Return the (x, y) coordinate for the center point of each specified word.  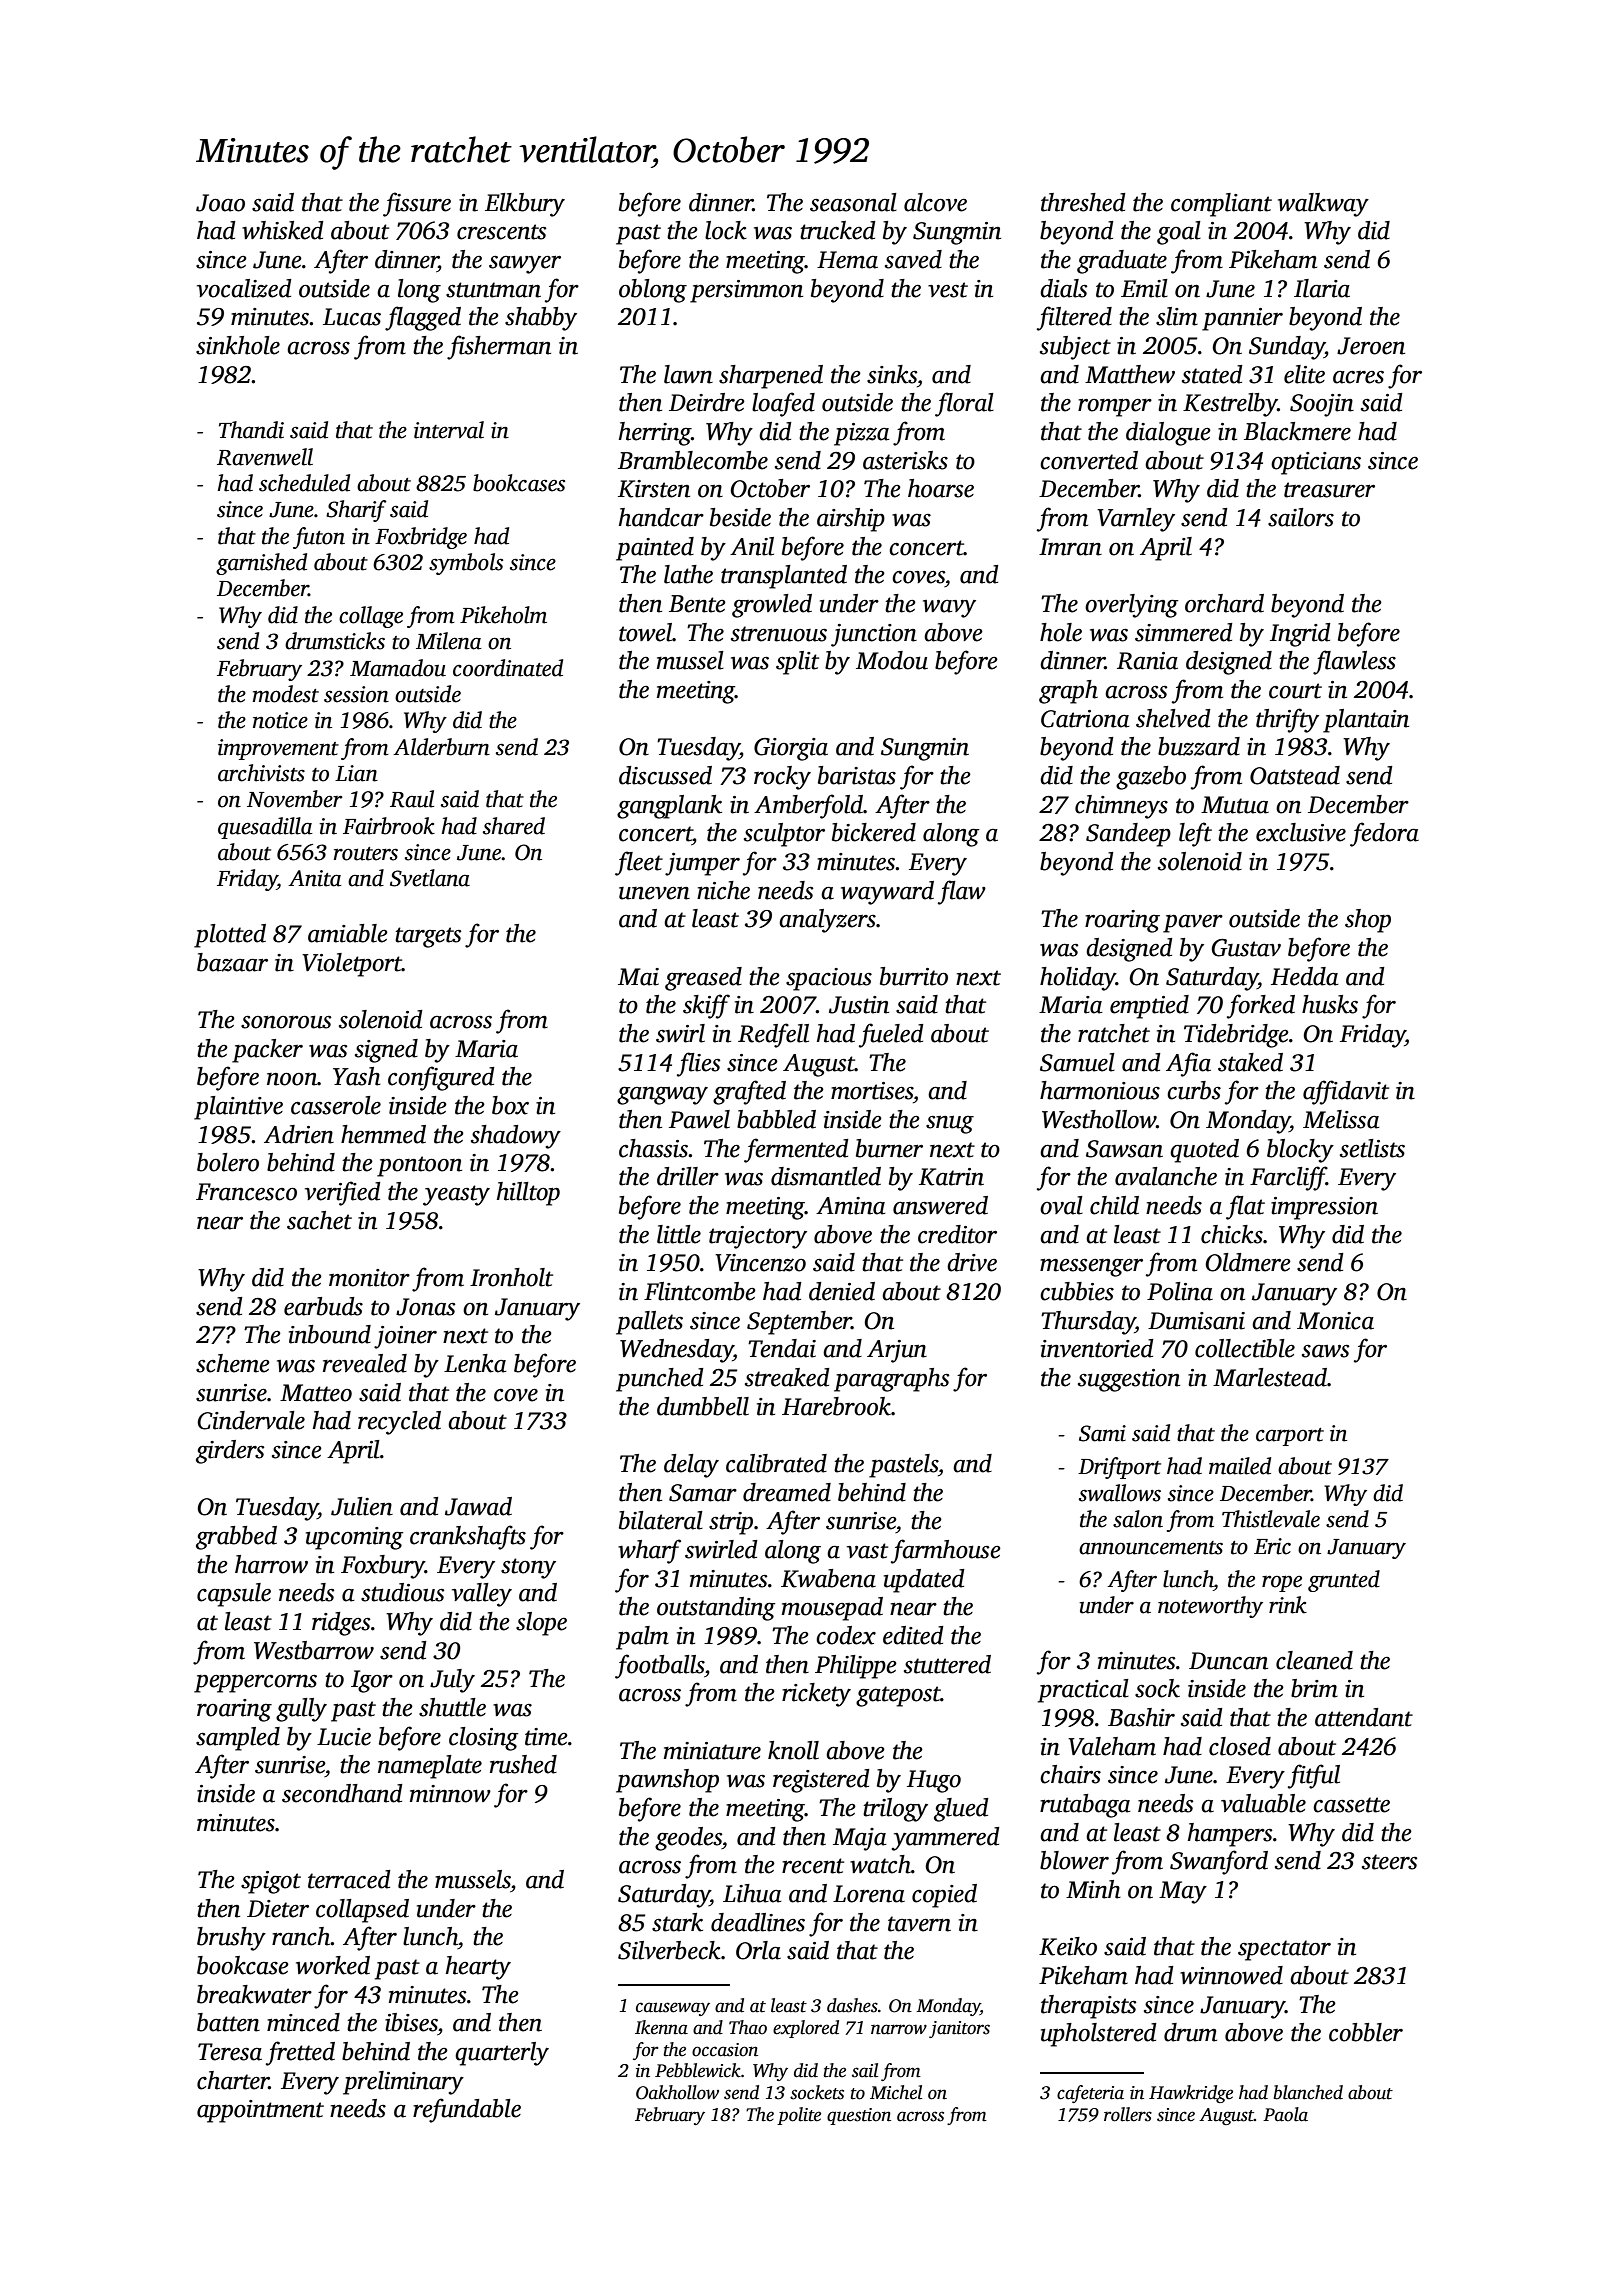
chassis (653, 1148)
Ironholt (511, 1277)
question (859, 2116)
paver (1193, 924)
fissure (417, 204)
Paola (1285, 2114)
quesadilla (265, 828)
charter (233, 2080)
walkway (1323, 205)
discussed (665, 775)
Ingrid (1300, 635)
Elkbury (525, 205)
